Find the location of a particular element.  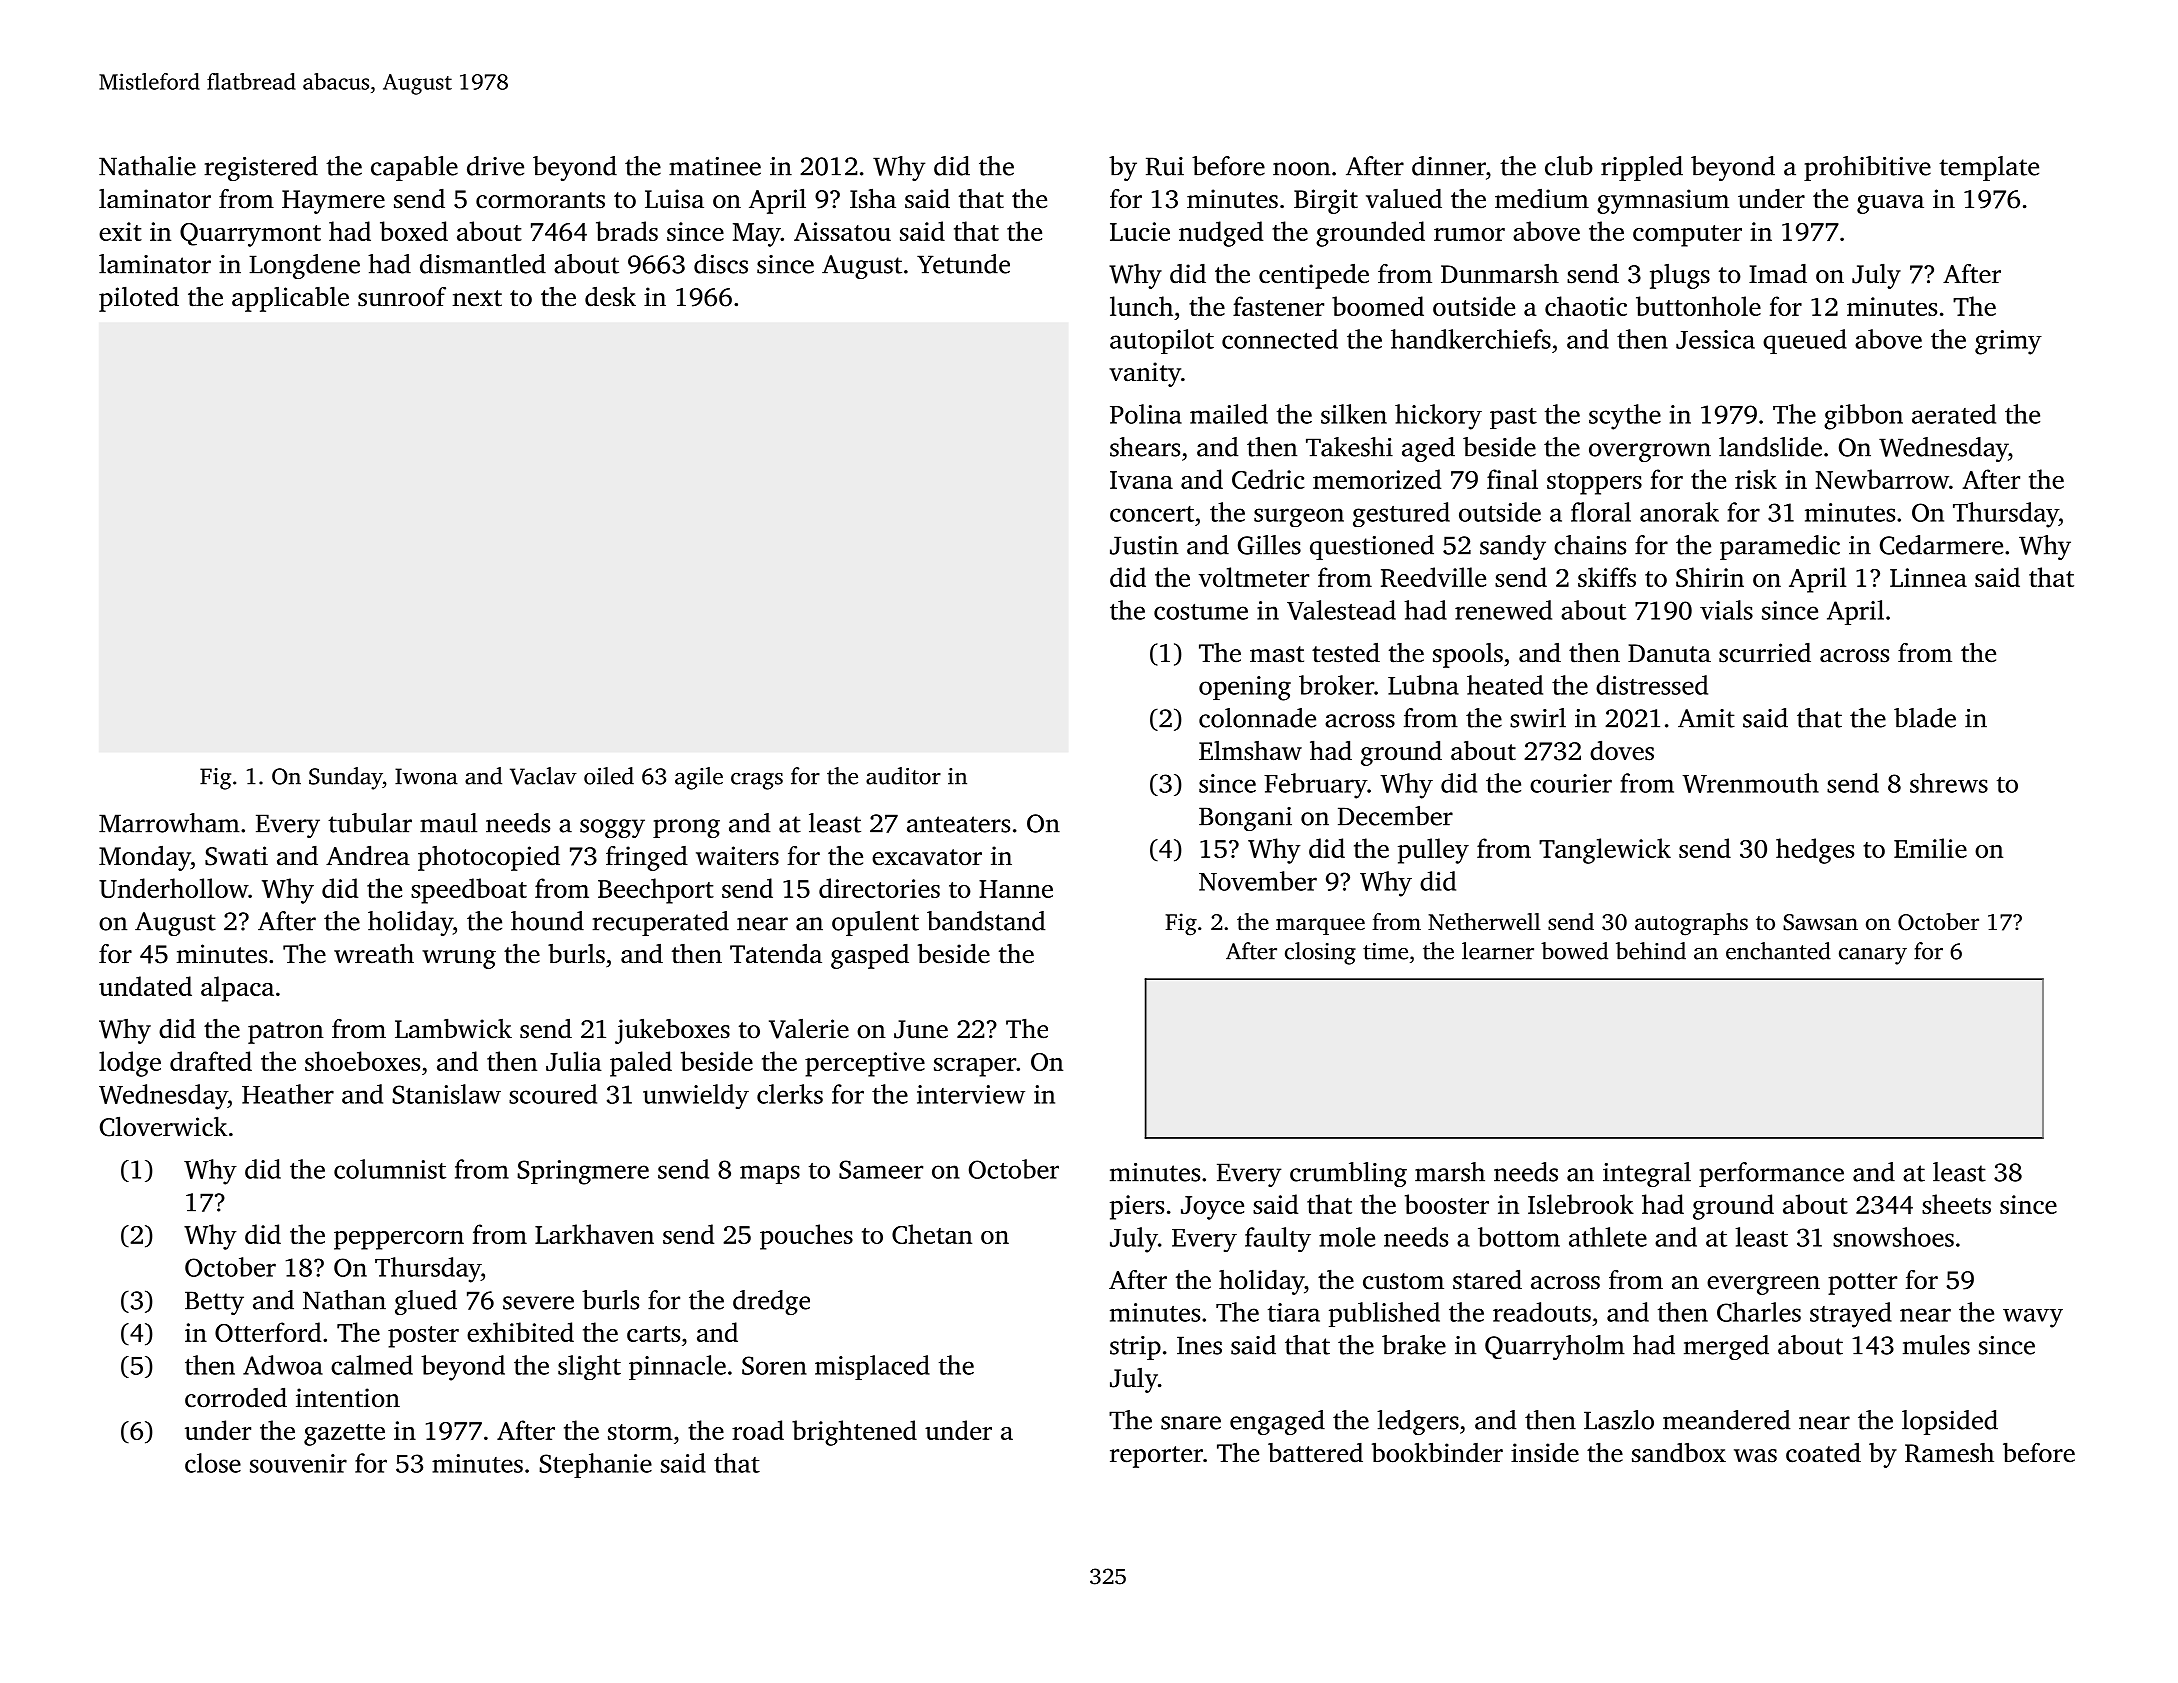

peppercorn is located at coordinates (399, 1240).
